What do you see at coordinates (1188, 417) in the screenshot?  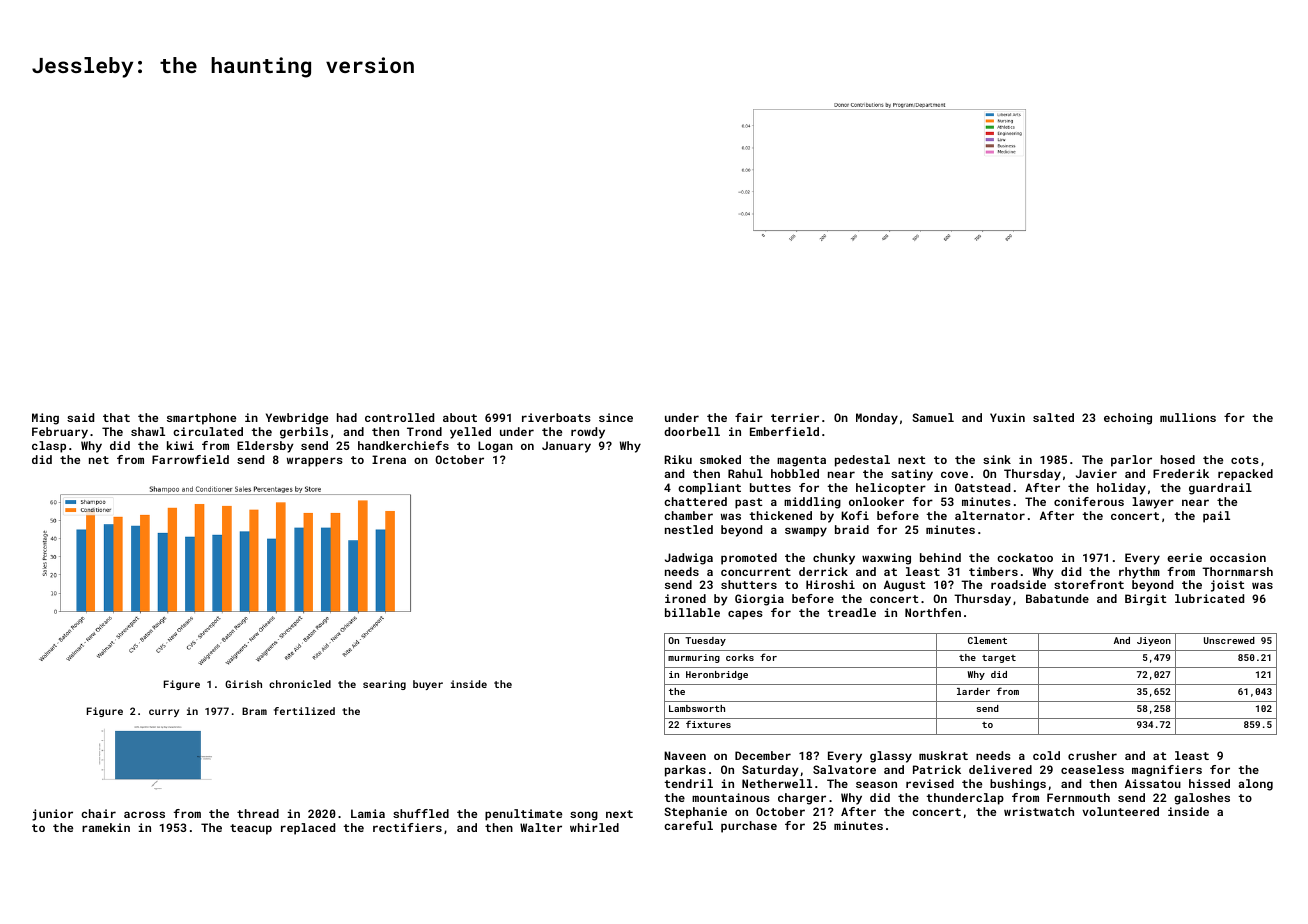 I see `mullions` at bounding box center [1188, 417].
